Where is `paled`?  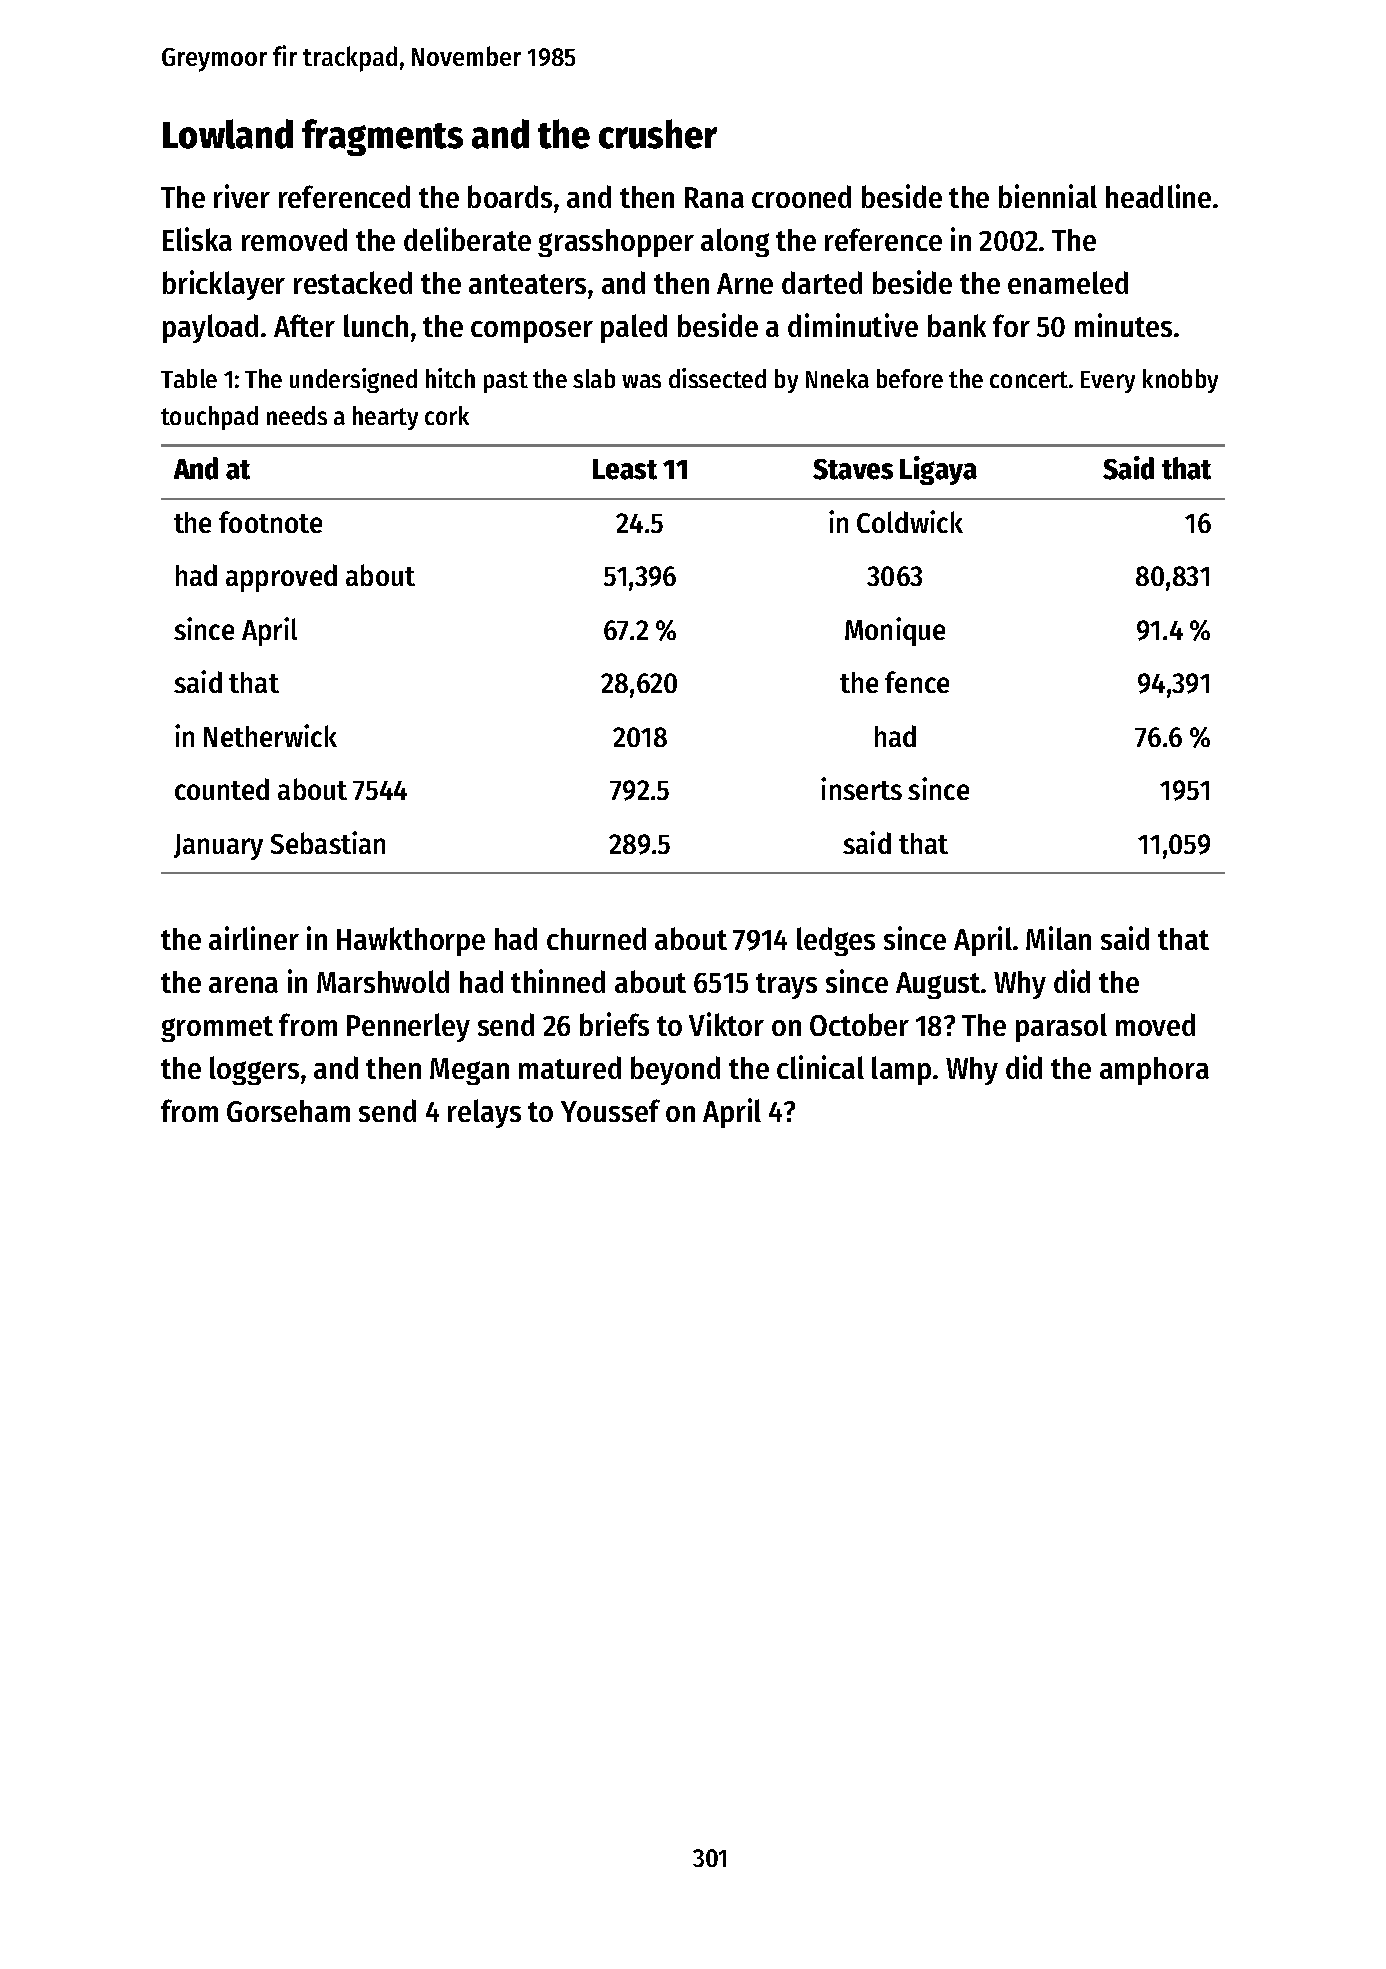
paled is located at coordinates (634, 328).
